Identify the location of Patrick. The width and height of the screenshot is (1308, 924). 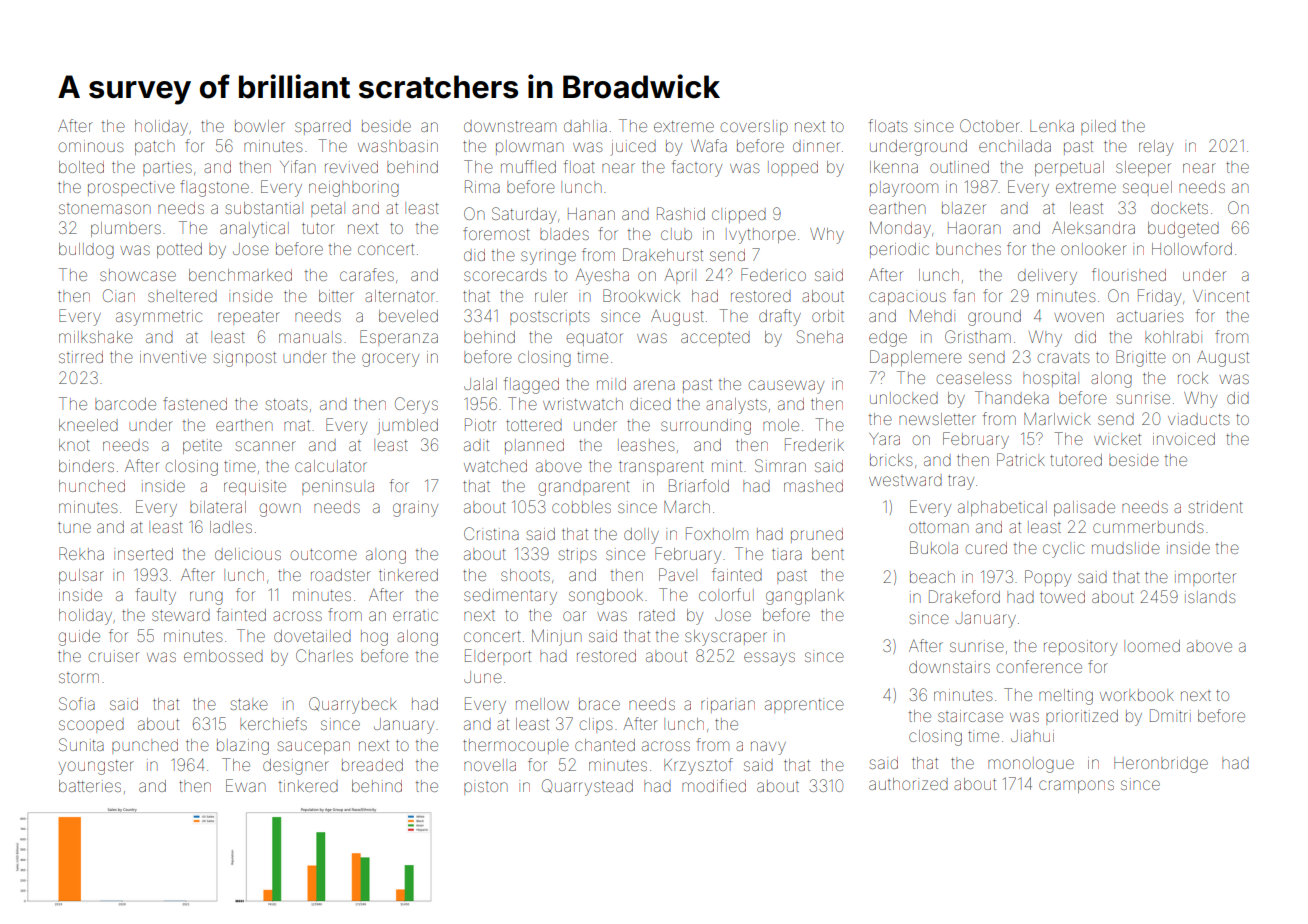
(1021, 459).
